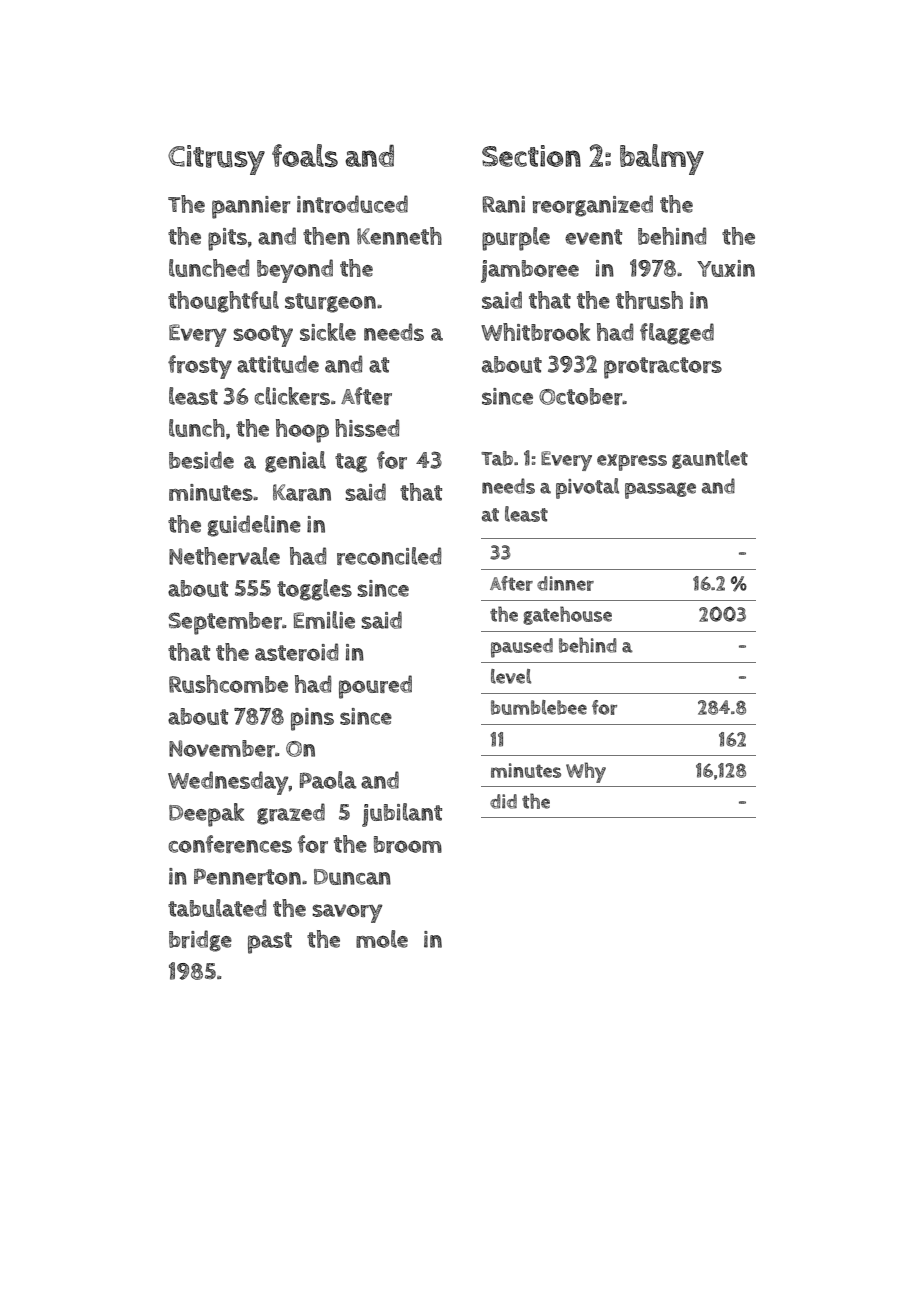 The image size is (924, 1311). I want to click on Deepak, so click(206, 815).
